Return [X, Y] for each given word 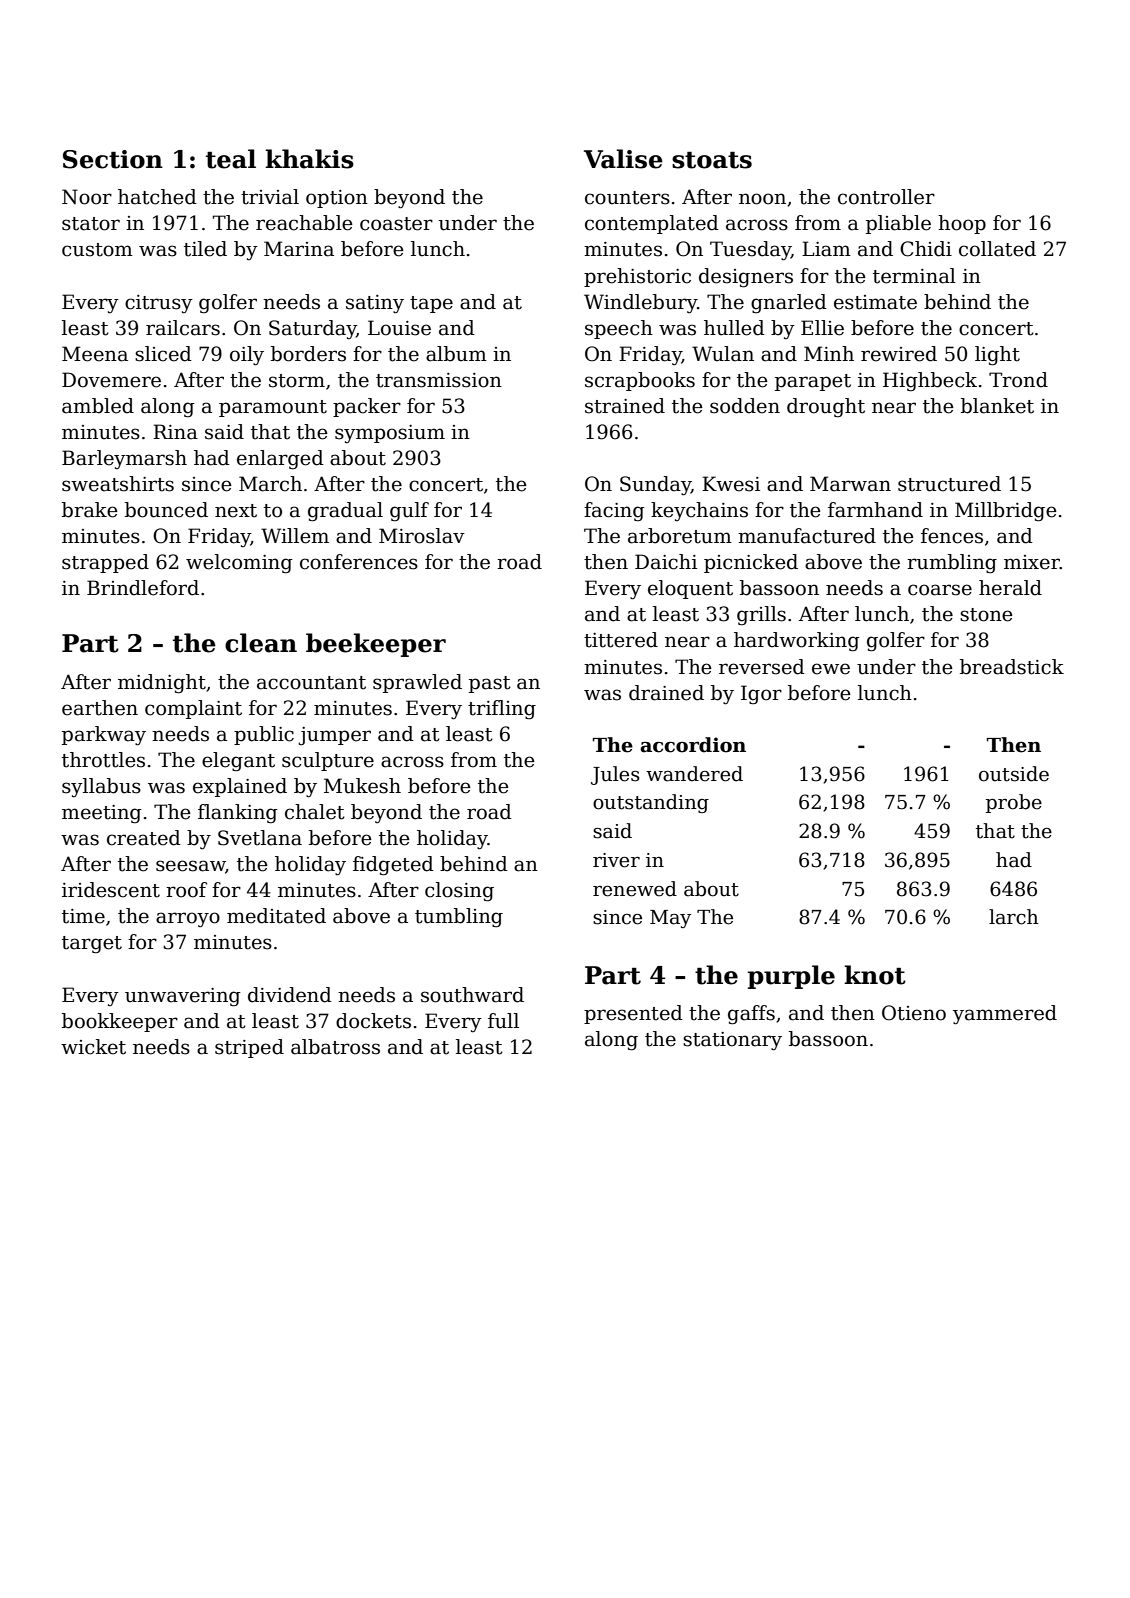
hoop [962, 224]
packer [367, 407]
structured [949, 484]
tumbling [459, 918]
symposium [390, 434]
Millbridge [1006, 512]
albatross [335, 1047]
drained [666, 693]
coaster [396, 224]
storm [297, 381]
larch [1014, 917]
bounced [166, 510]
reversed [762, 667]
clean [261, 643]
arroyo [188, 919]
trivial [270, 197]
